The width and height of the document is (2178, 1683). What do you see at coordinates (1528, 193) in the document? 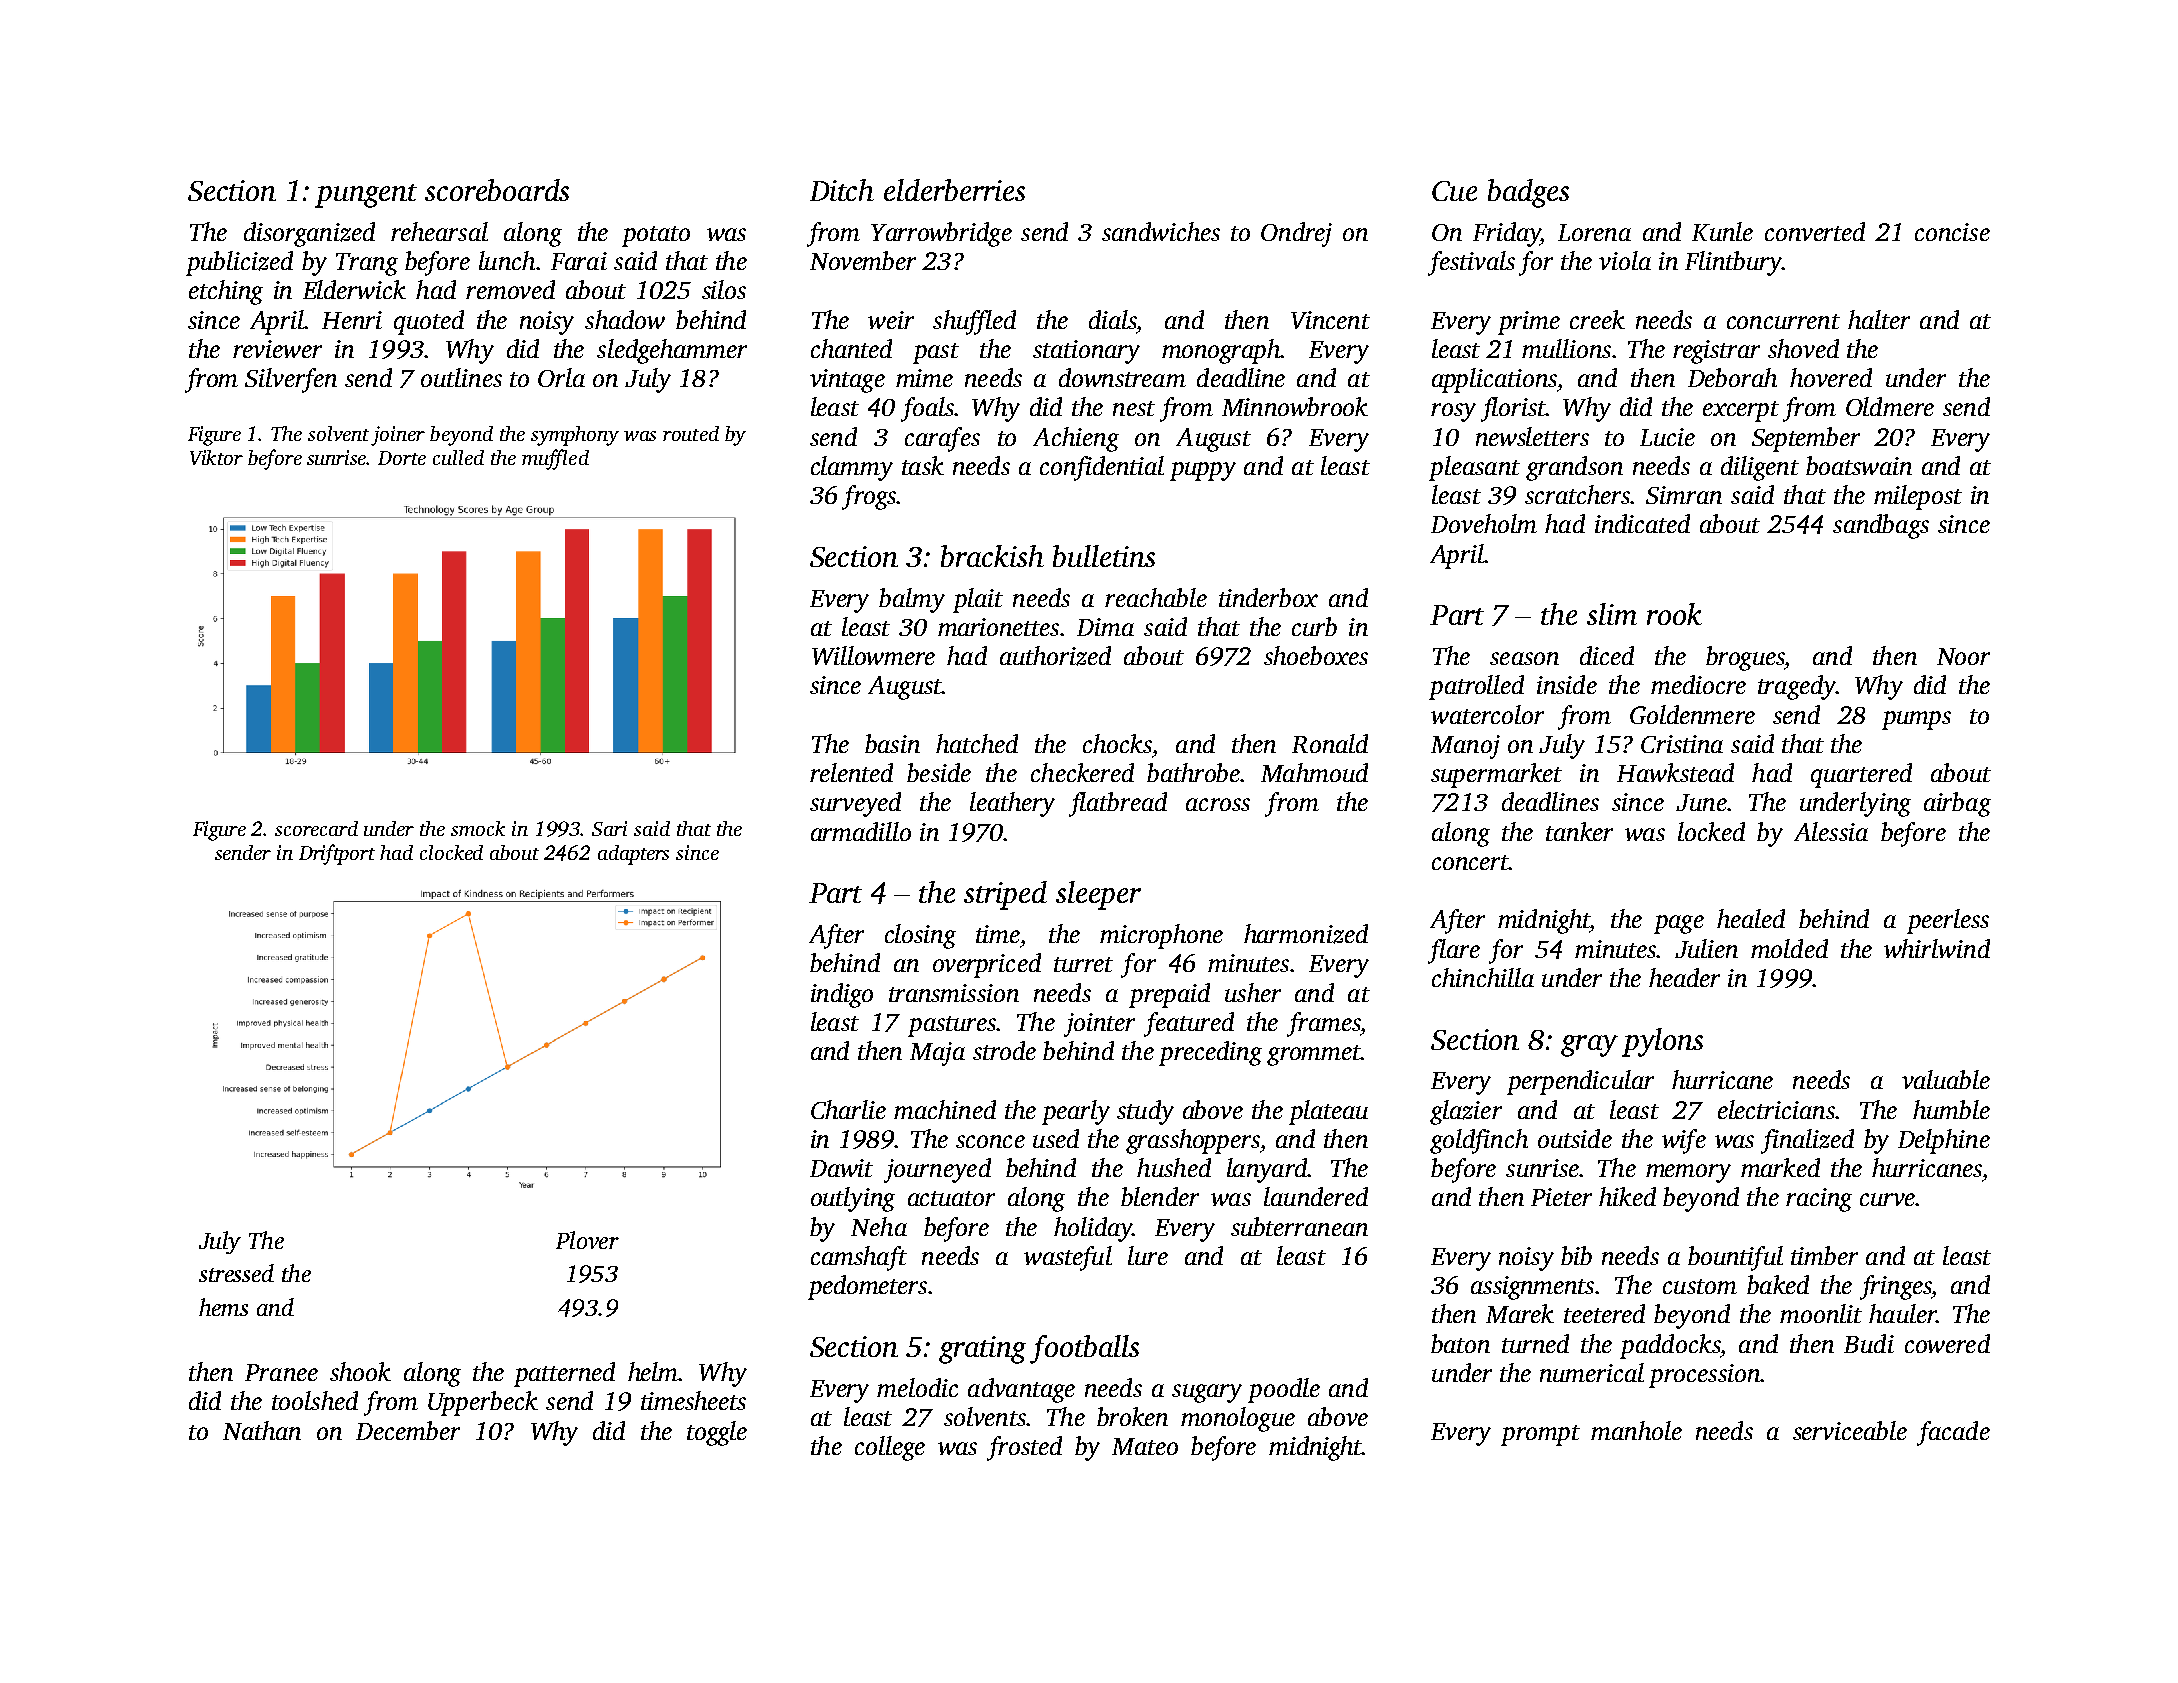
I see `badges` at bounding box center [1528, 193].
